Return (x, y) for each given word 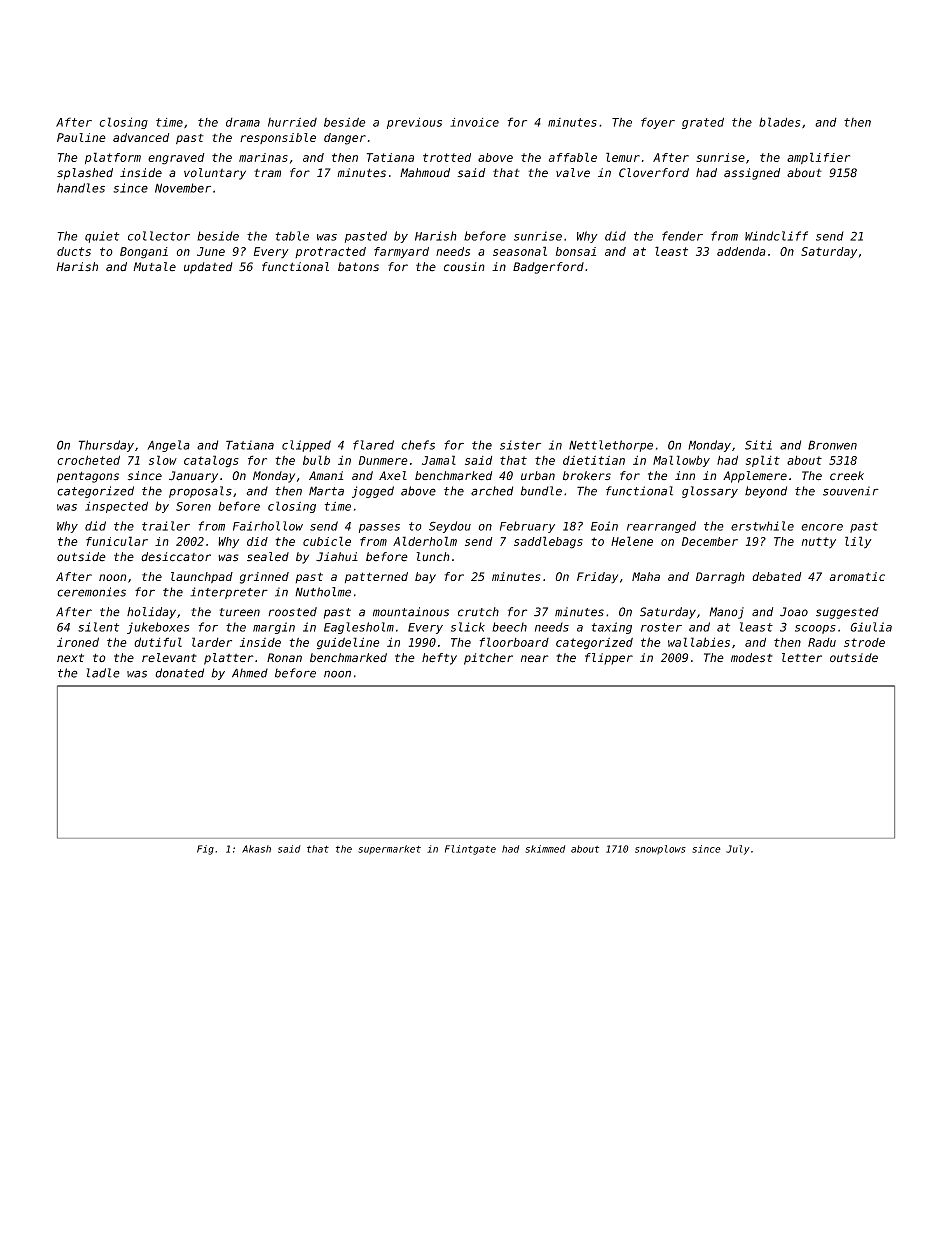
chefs (418, 445)
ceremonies (91, 592)
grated (703, 123)
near (535, 659)
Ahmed (250, 673)
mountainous (411, 612)
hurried (292, 122)
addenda (741, 251)
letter (802, 658)
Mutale (154, 267)
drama (243, 122)
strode (864, 642)
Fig (205, 850)
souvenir (851, 491)
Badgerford (548, 268)
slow (163, 460)
